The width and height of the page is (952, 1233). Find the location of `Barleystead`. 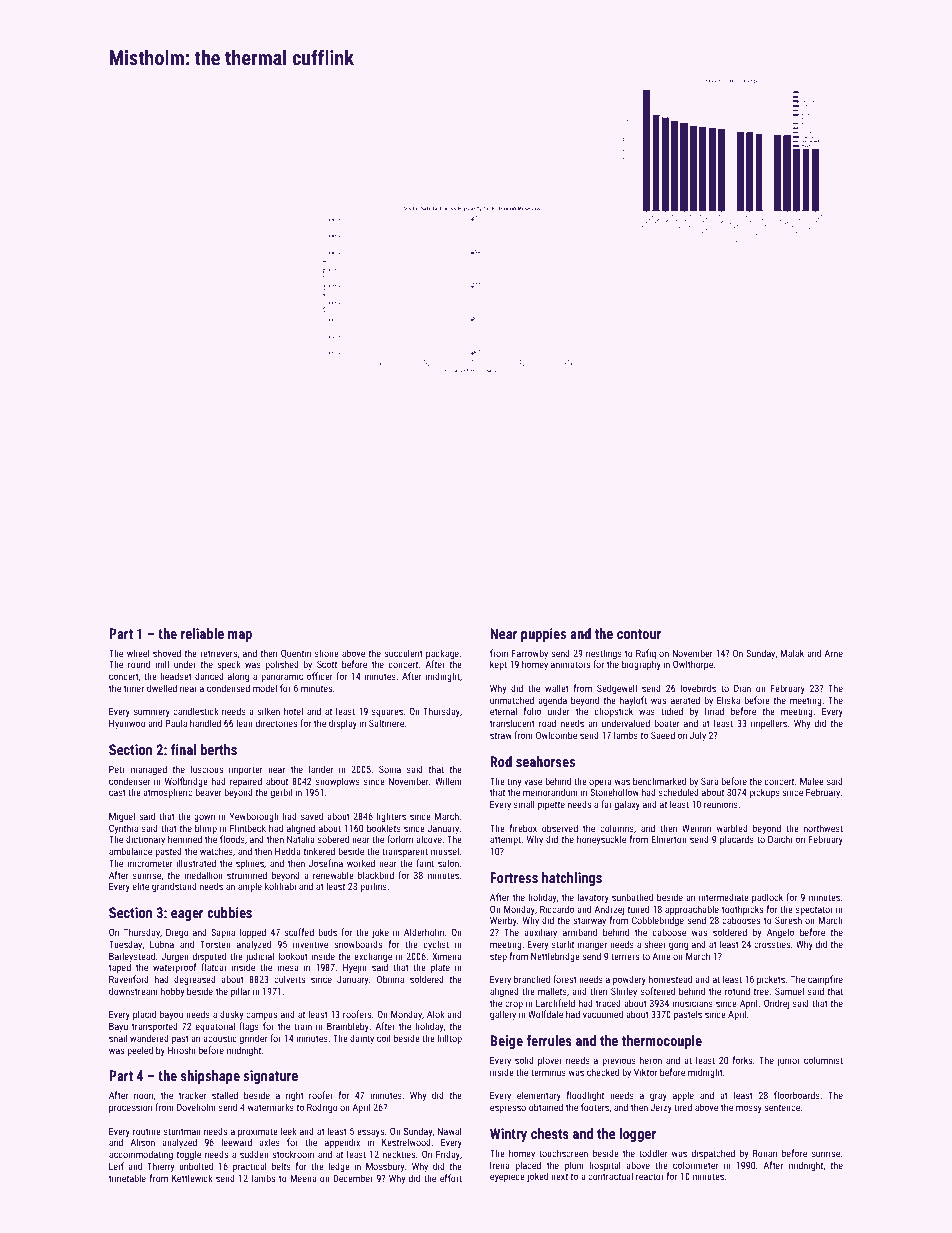

Barleystead is located at coordinates (132, 957).
